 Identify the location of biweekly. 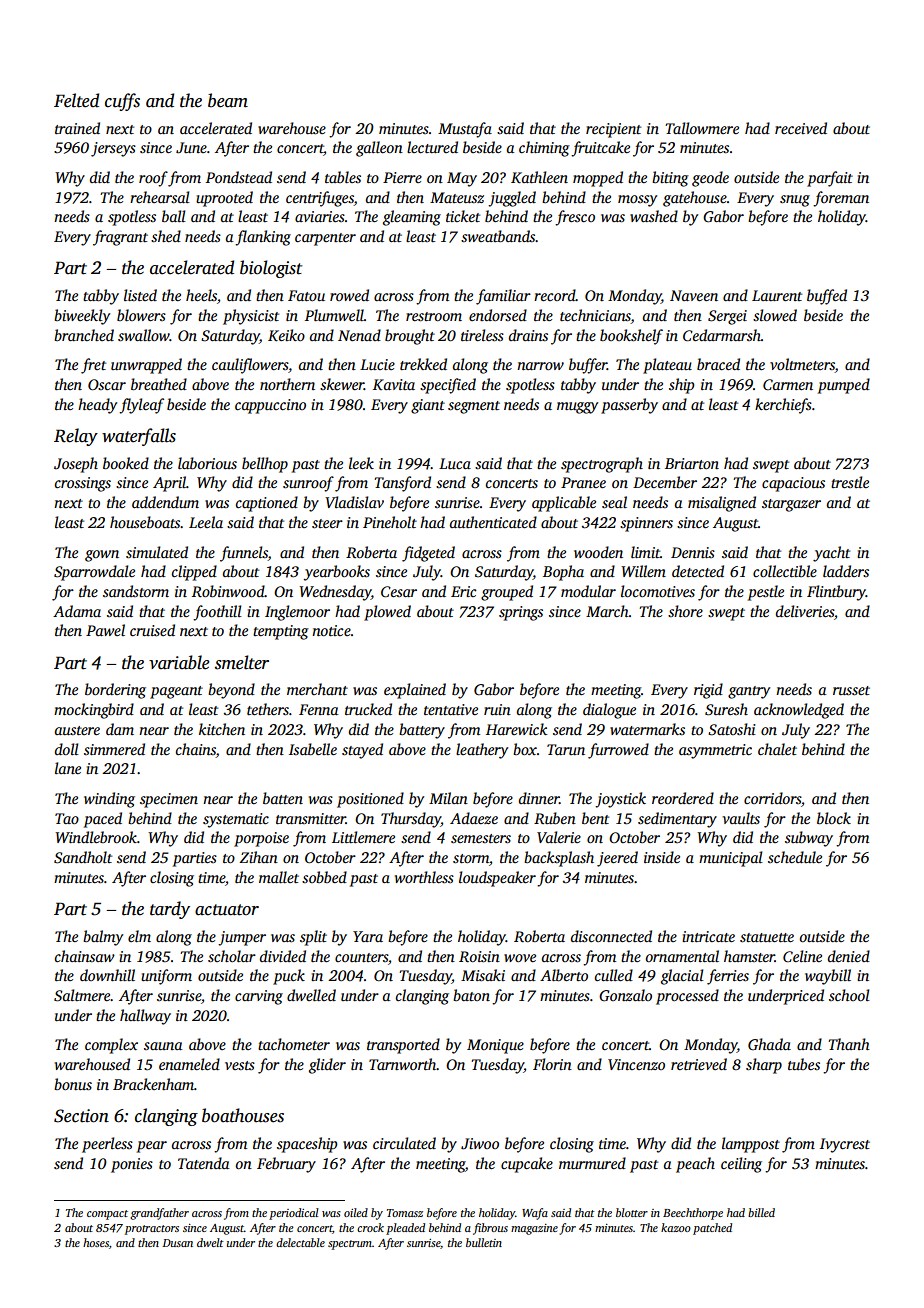
(82, 317).
